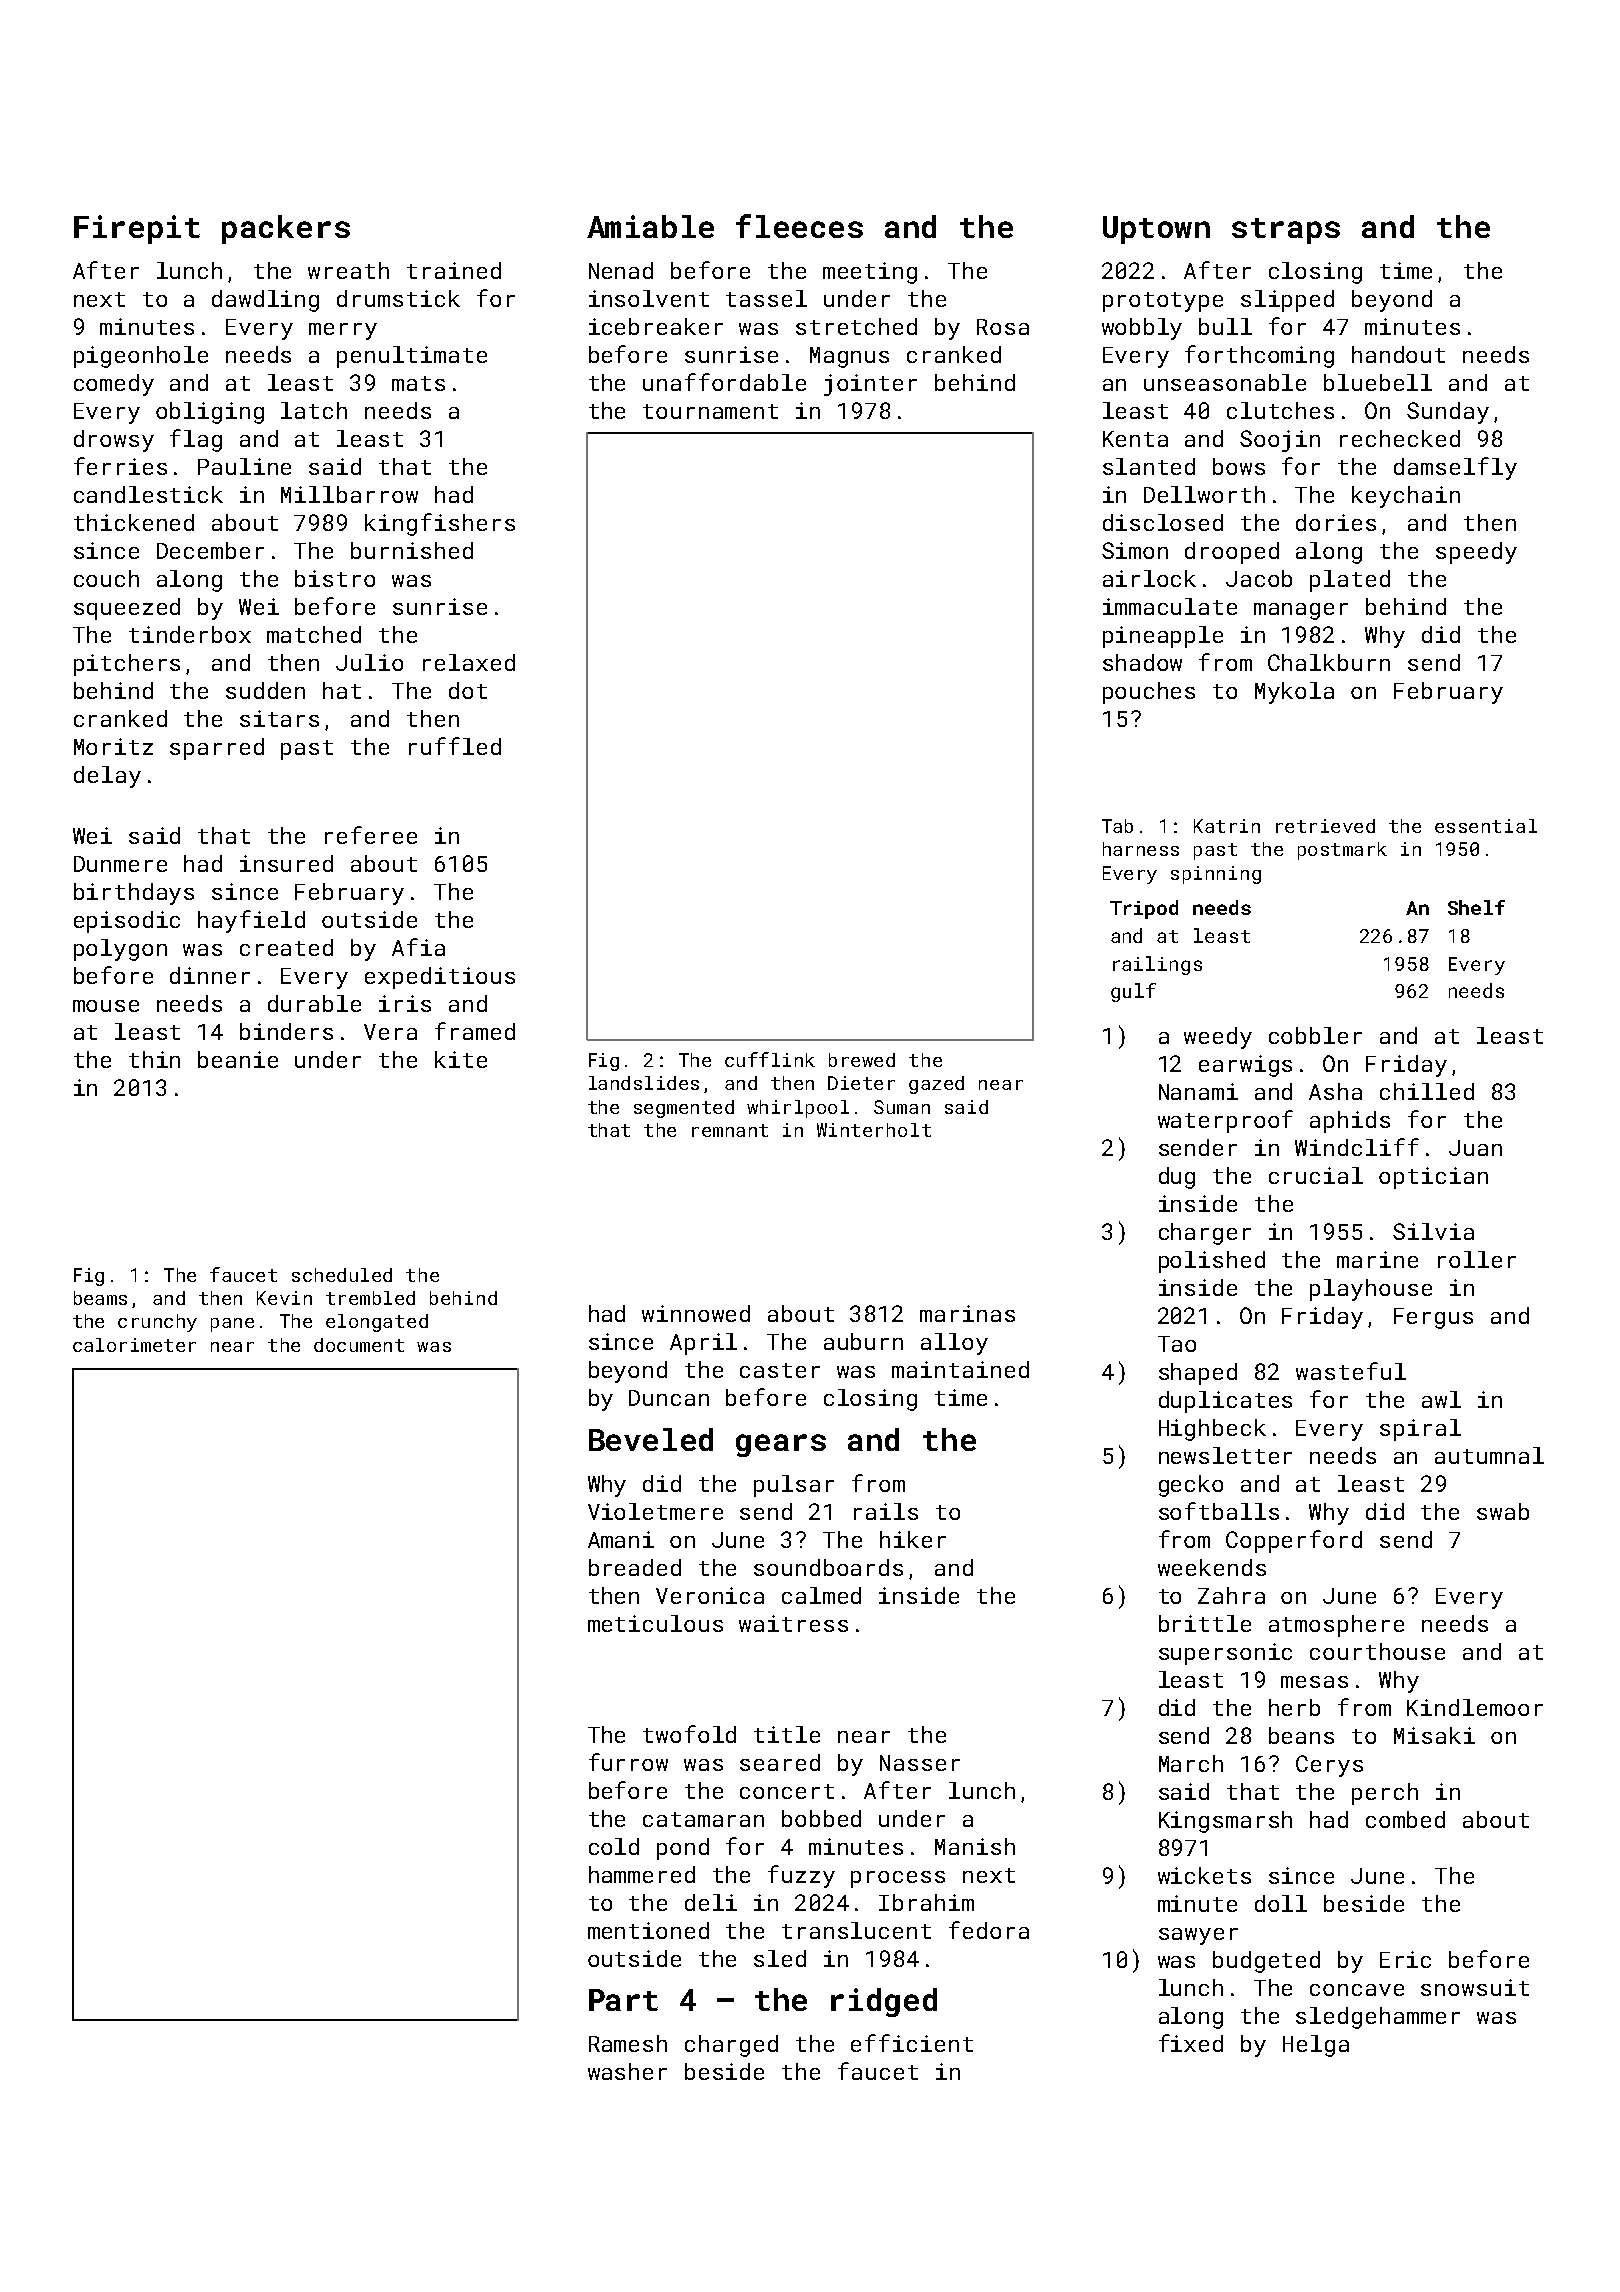  What do you see at coordinates (650, 226) in the screenshot?
I see `Amiable` at bounding box center [650, 226].
